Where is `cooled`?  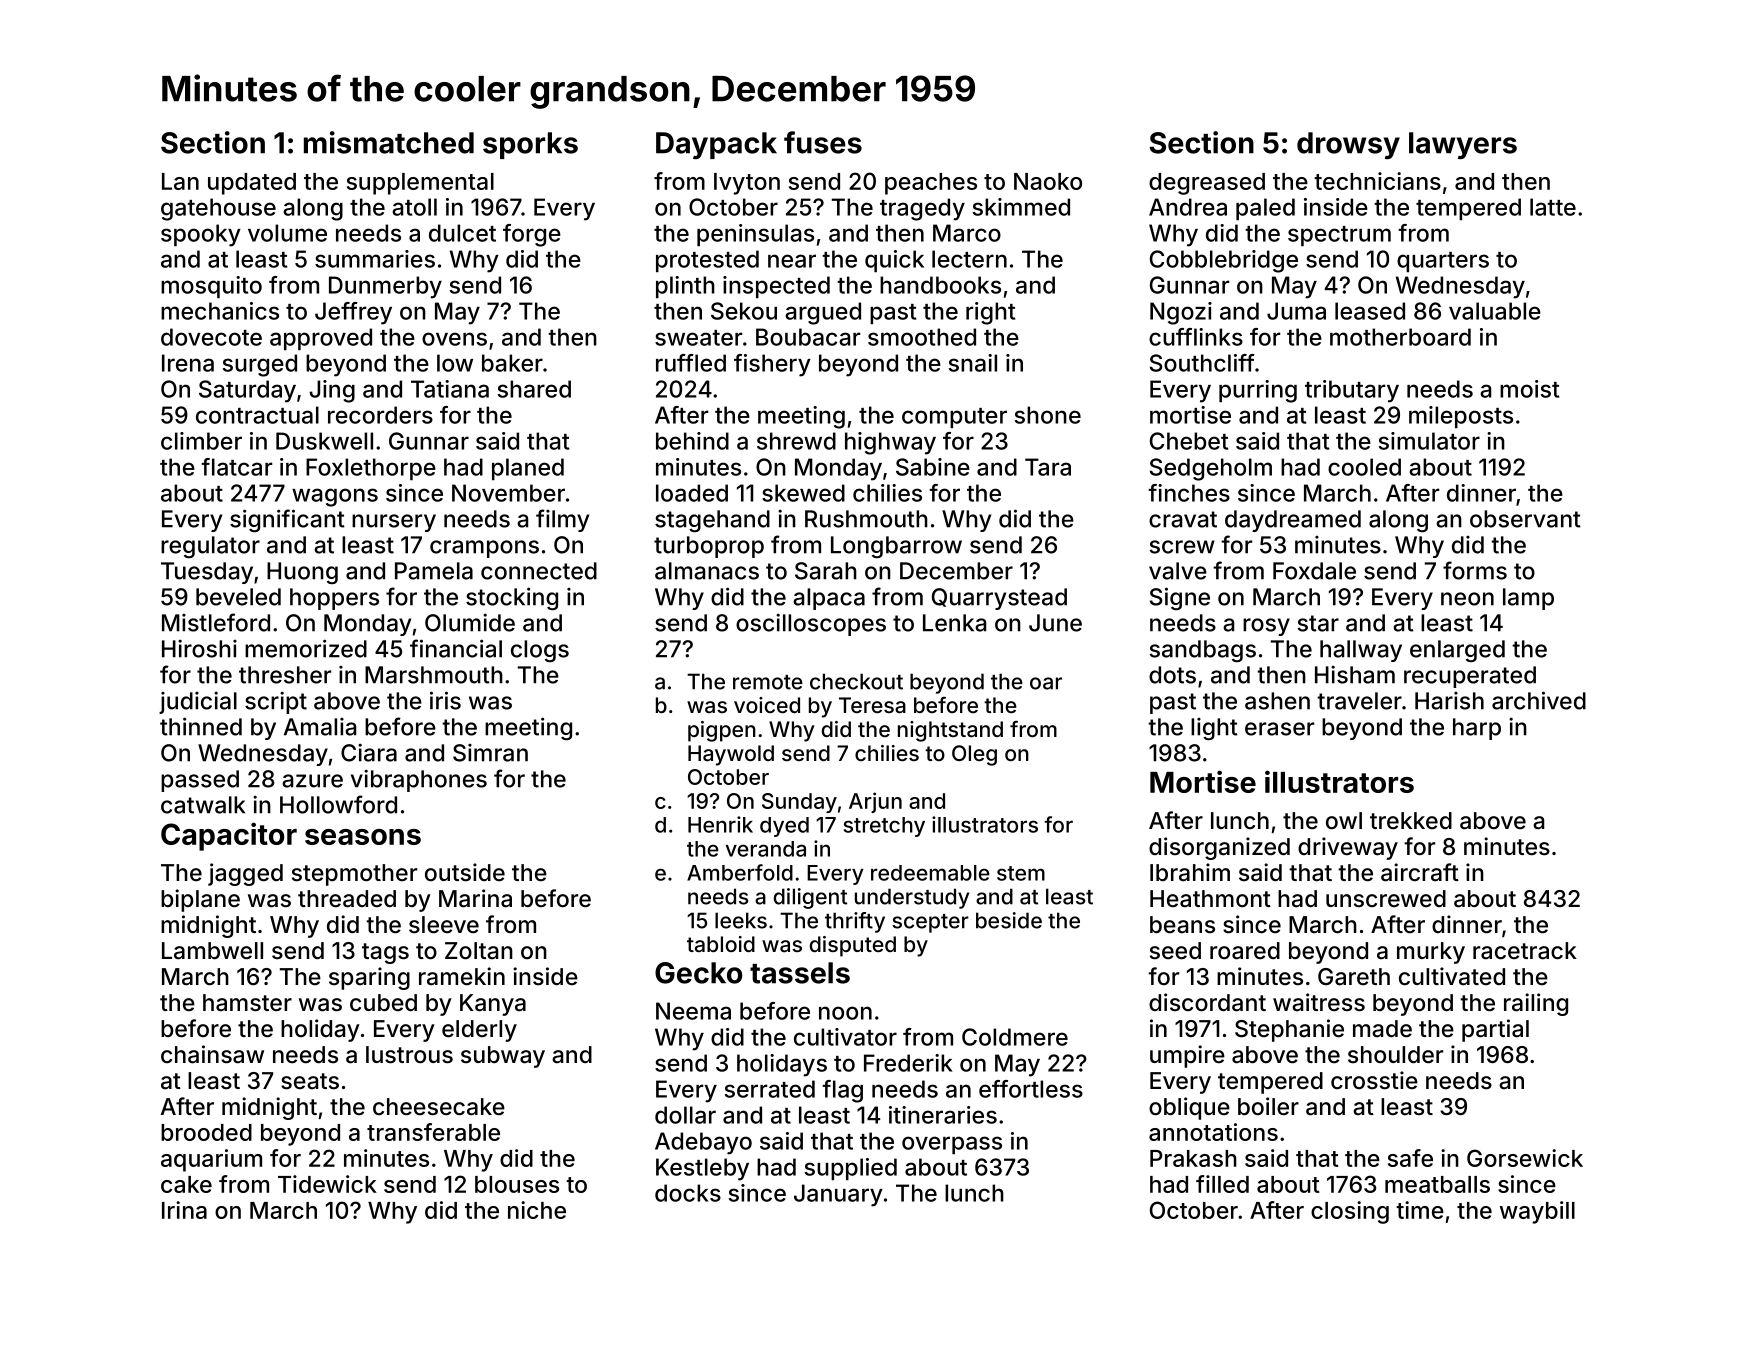 cooled is located at coordinates (1364, 467).
